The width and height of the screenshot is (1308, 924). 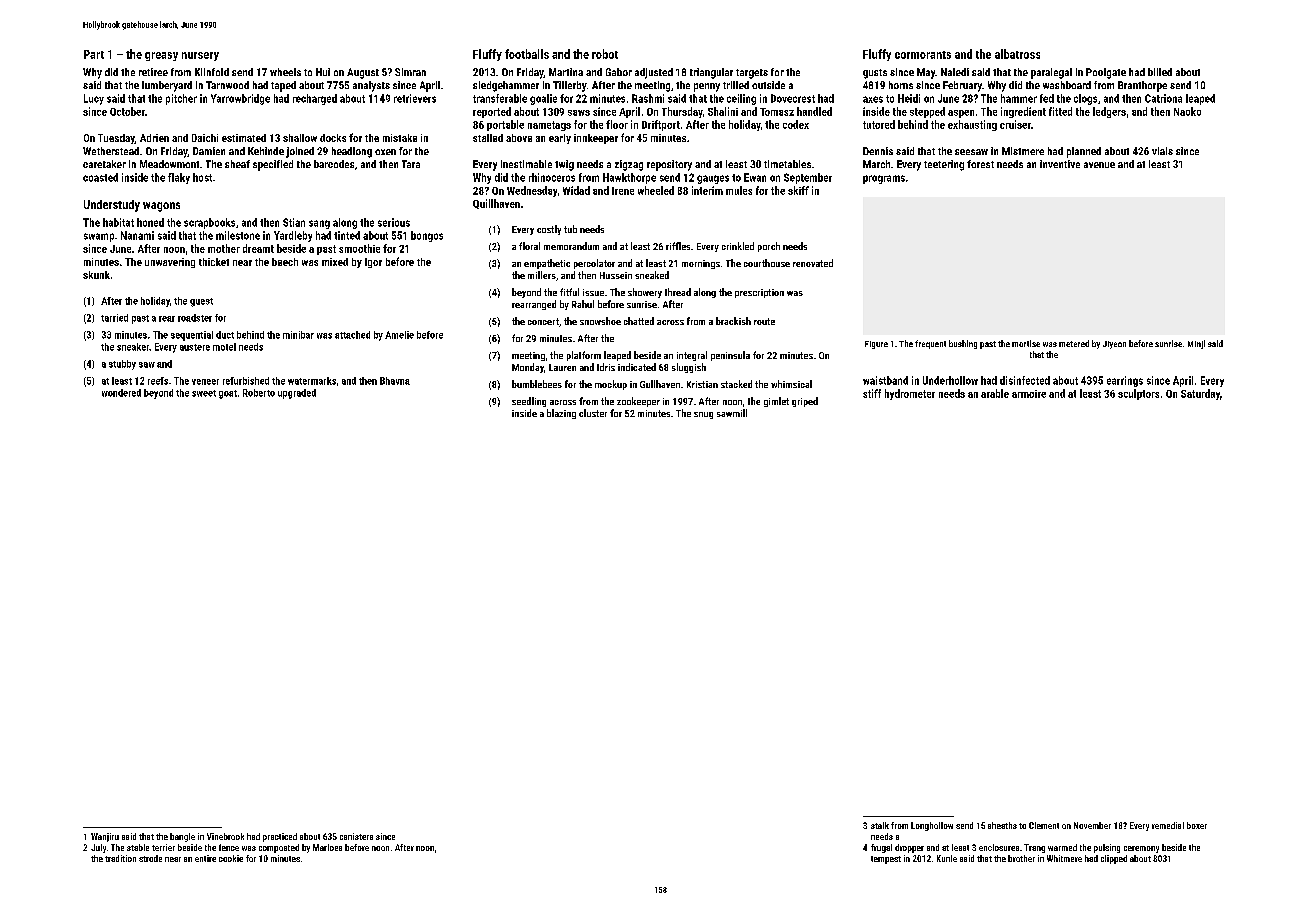 I want to click on frequent, so click(x=930, y=344).
